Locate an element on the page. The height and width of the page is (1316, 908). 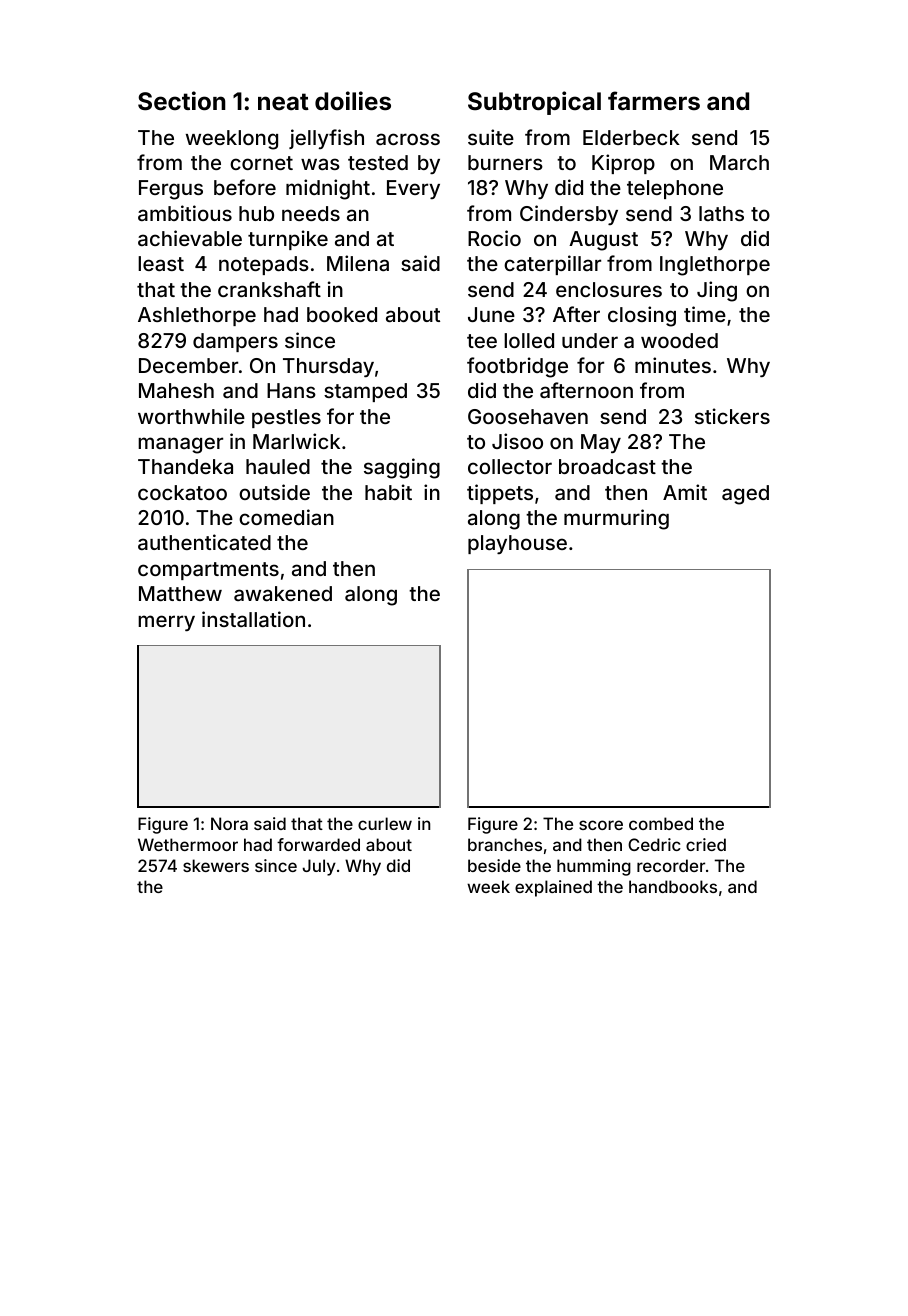
score is located at coordinates (601, 825).
